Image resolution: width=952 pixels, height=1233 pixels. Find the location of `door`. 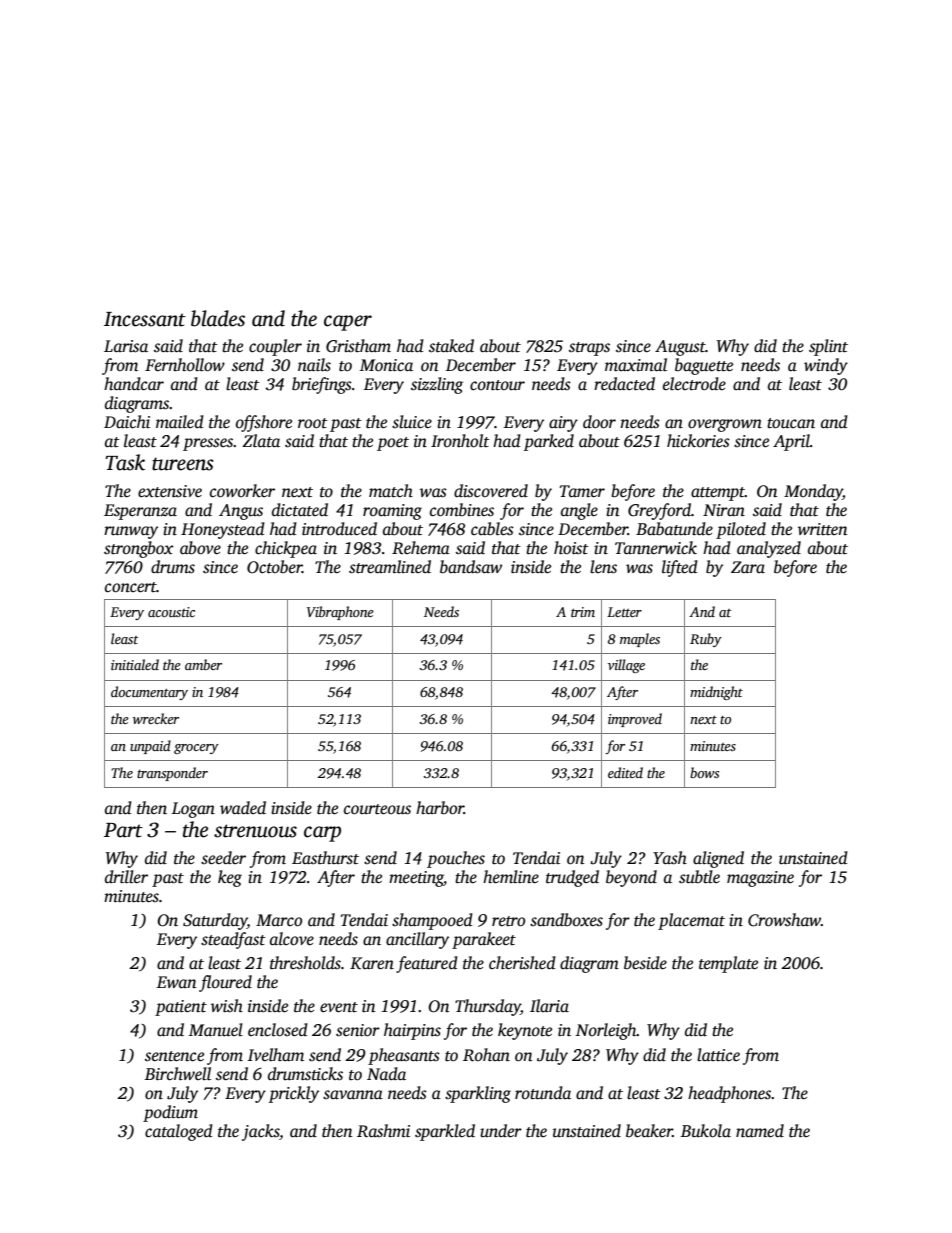

door is located at coordinates (599, 422).
